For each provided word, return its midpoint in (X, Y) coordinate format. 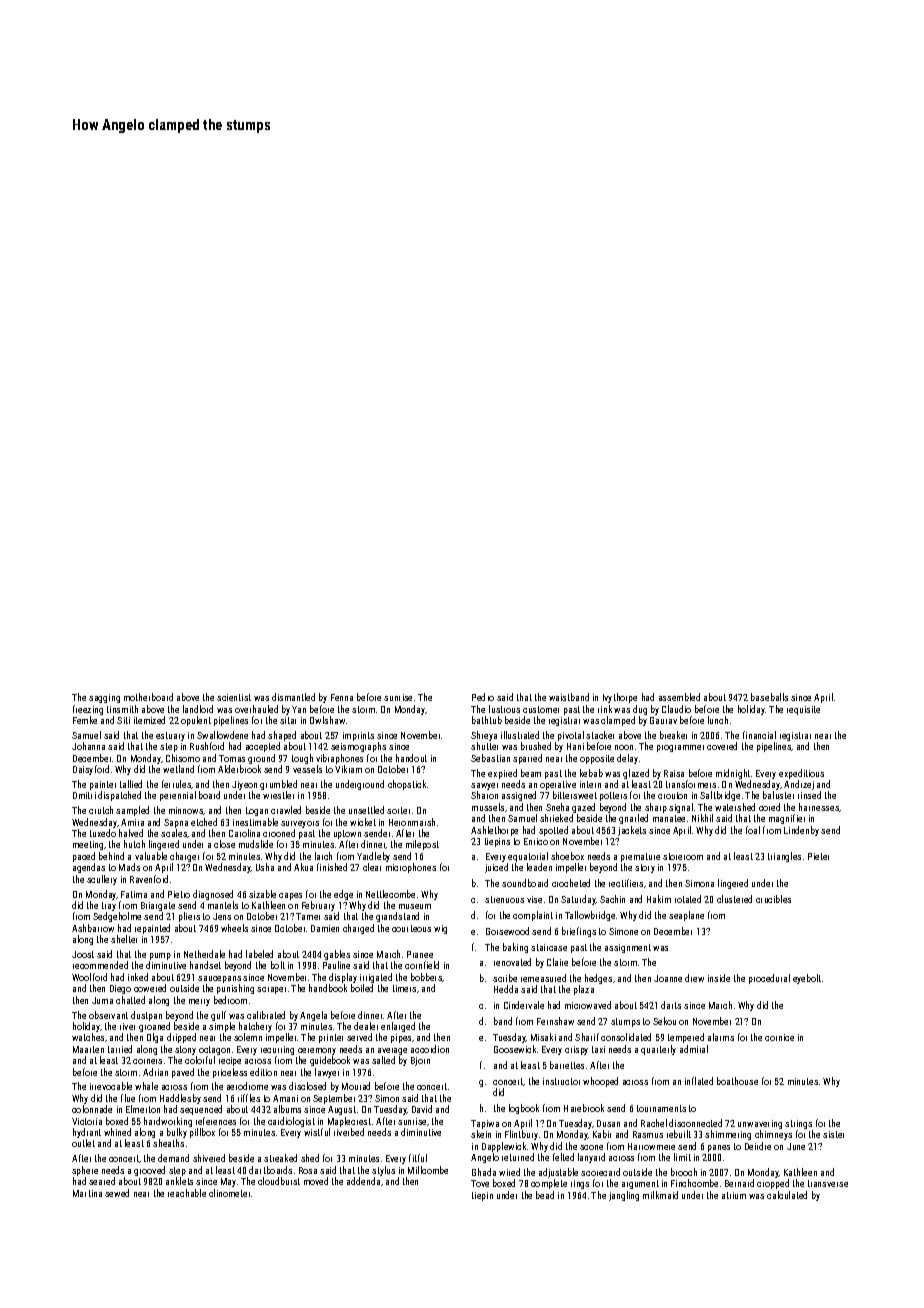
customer (541, 709)
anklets (179, 1181)
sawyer (484, 787)
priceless (230, 1073)
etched (204, 822)
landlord (198, 709)
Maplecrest (349, 1122)
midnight (733, 774)
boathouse (737, 1081)
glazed (636, 774)
